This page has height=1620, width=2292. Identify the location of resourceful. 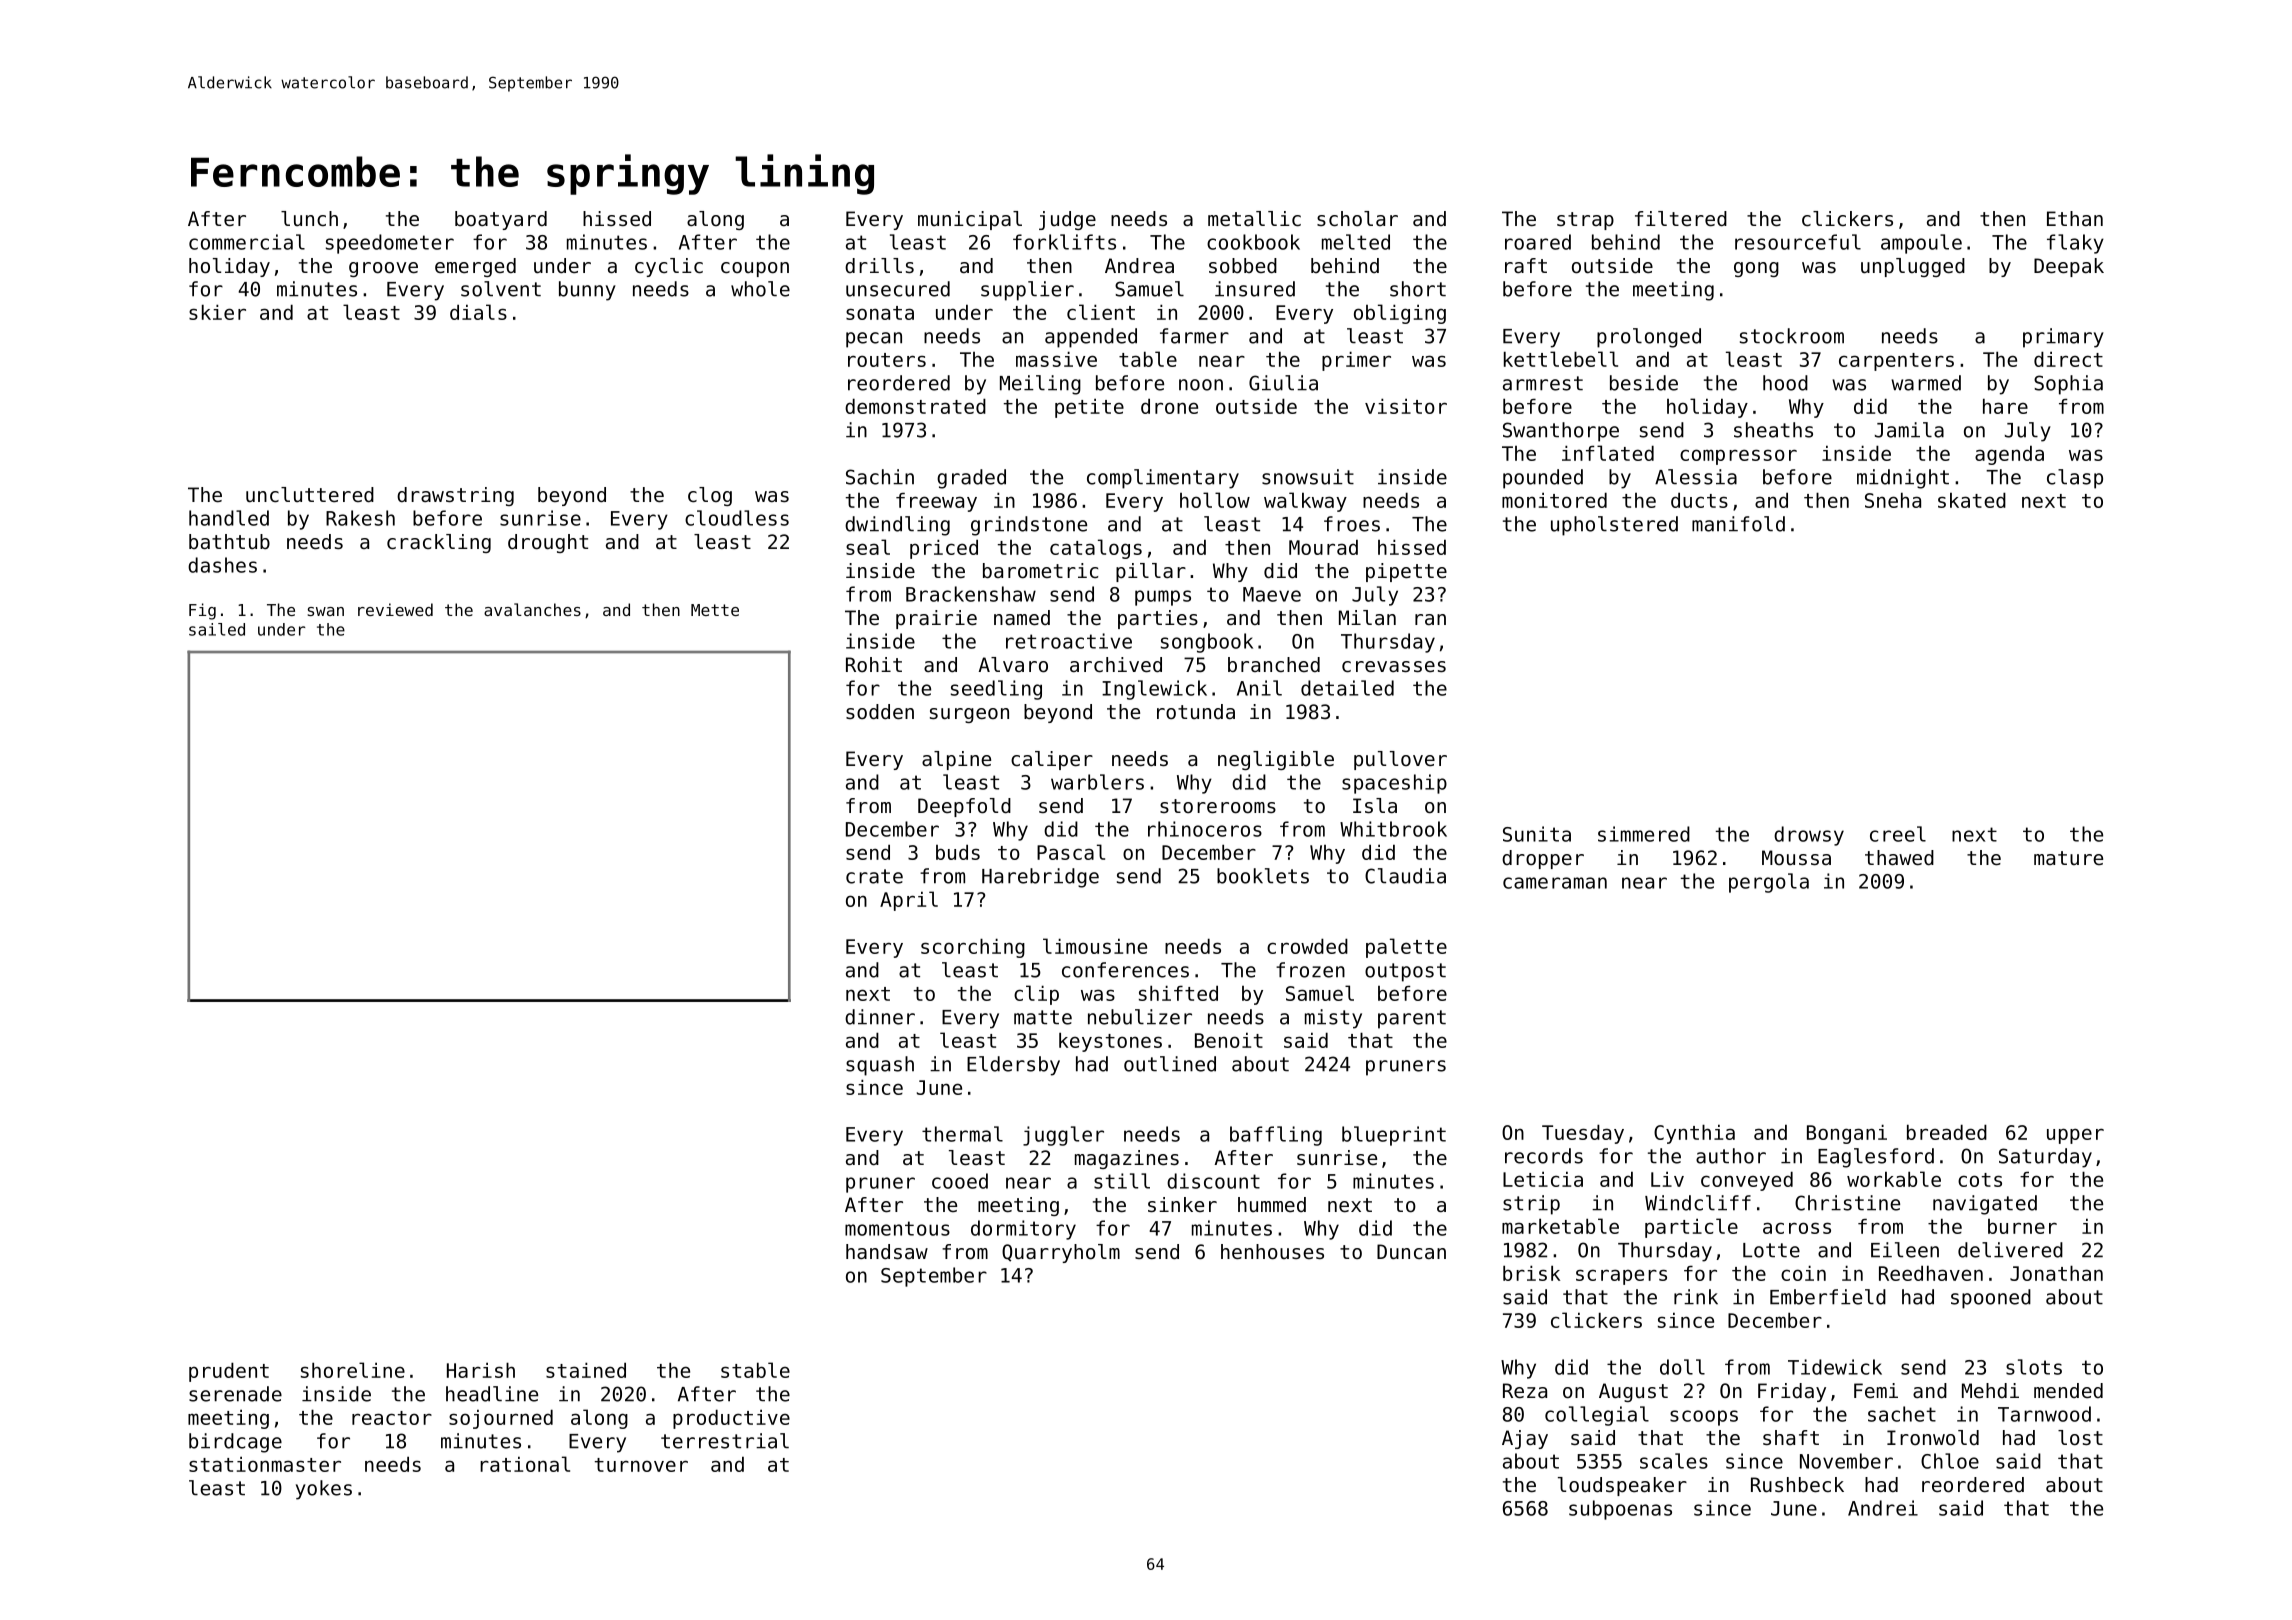
(1798, 242).
